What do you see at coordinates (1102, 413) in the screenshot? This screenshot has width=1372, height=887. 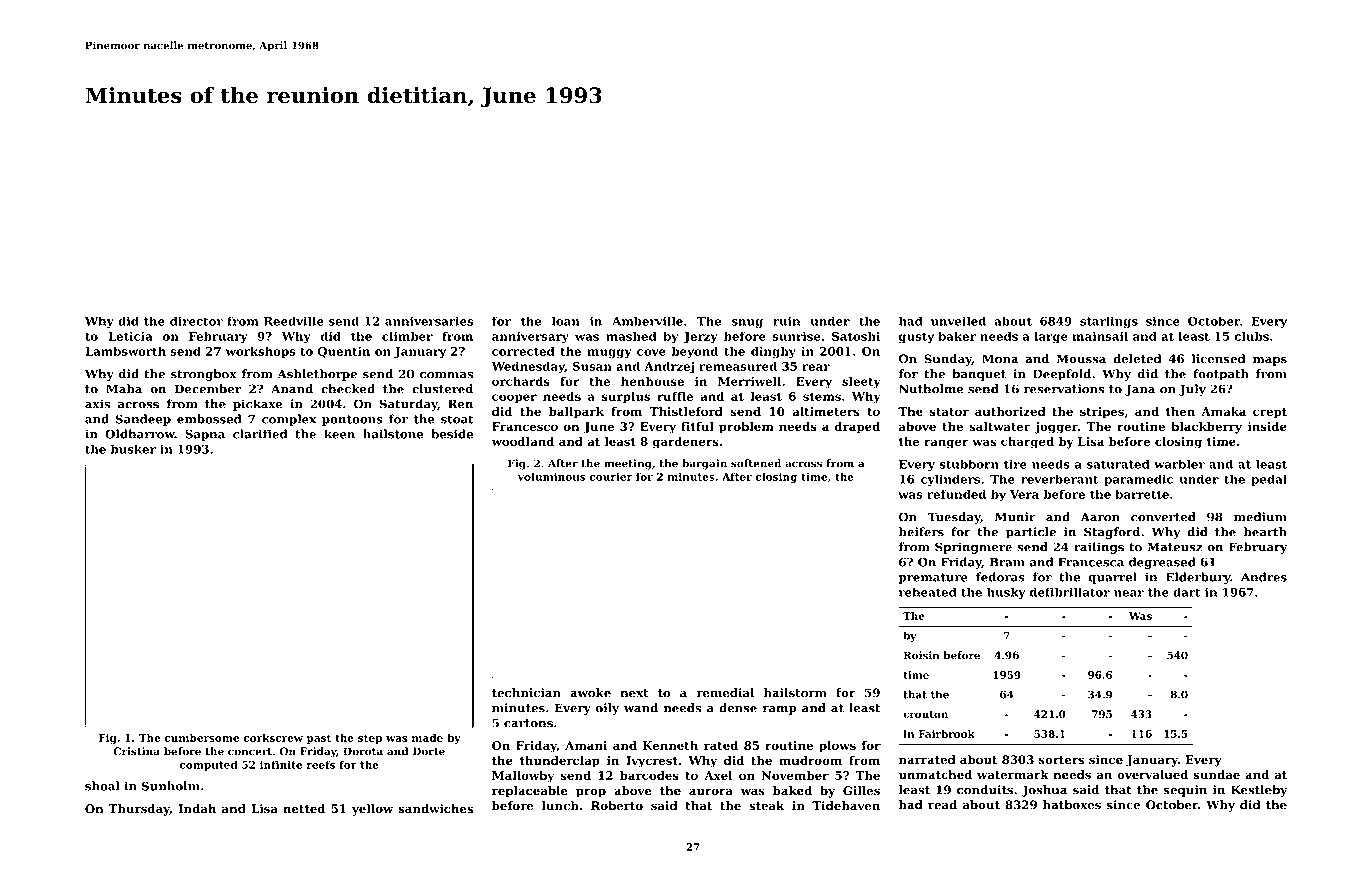 I see `stripes` at bounding box center [1102, 413].
